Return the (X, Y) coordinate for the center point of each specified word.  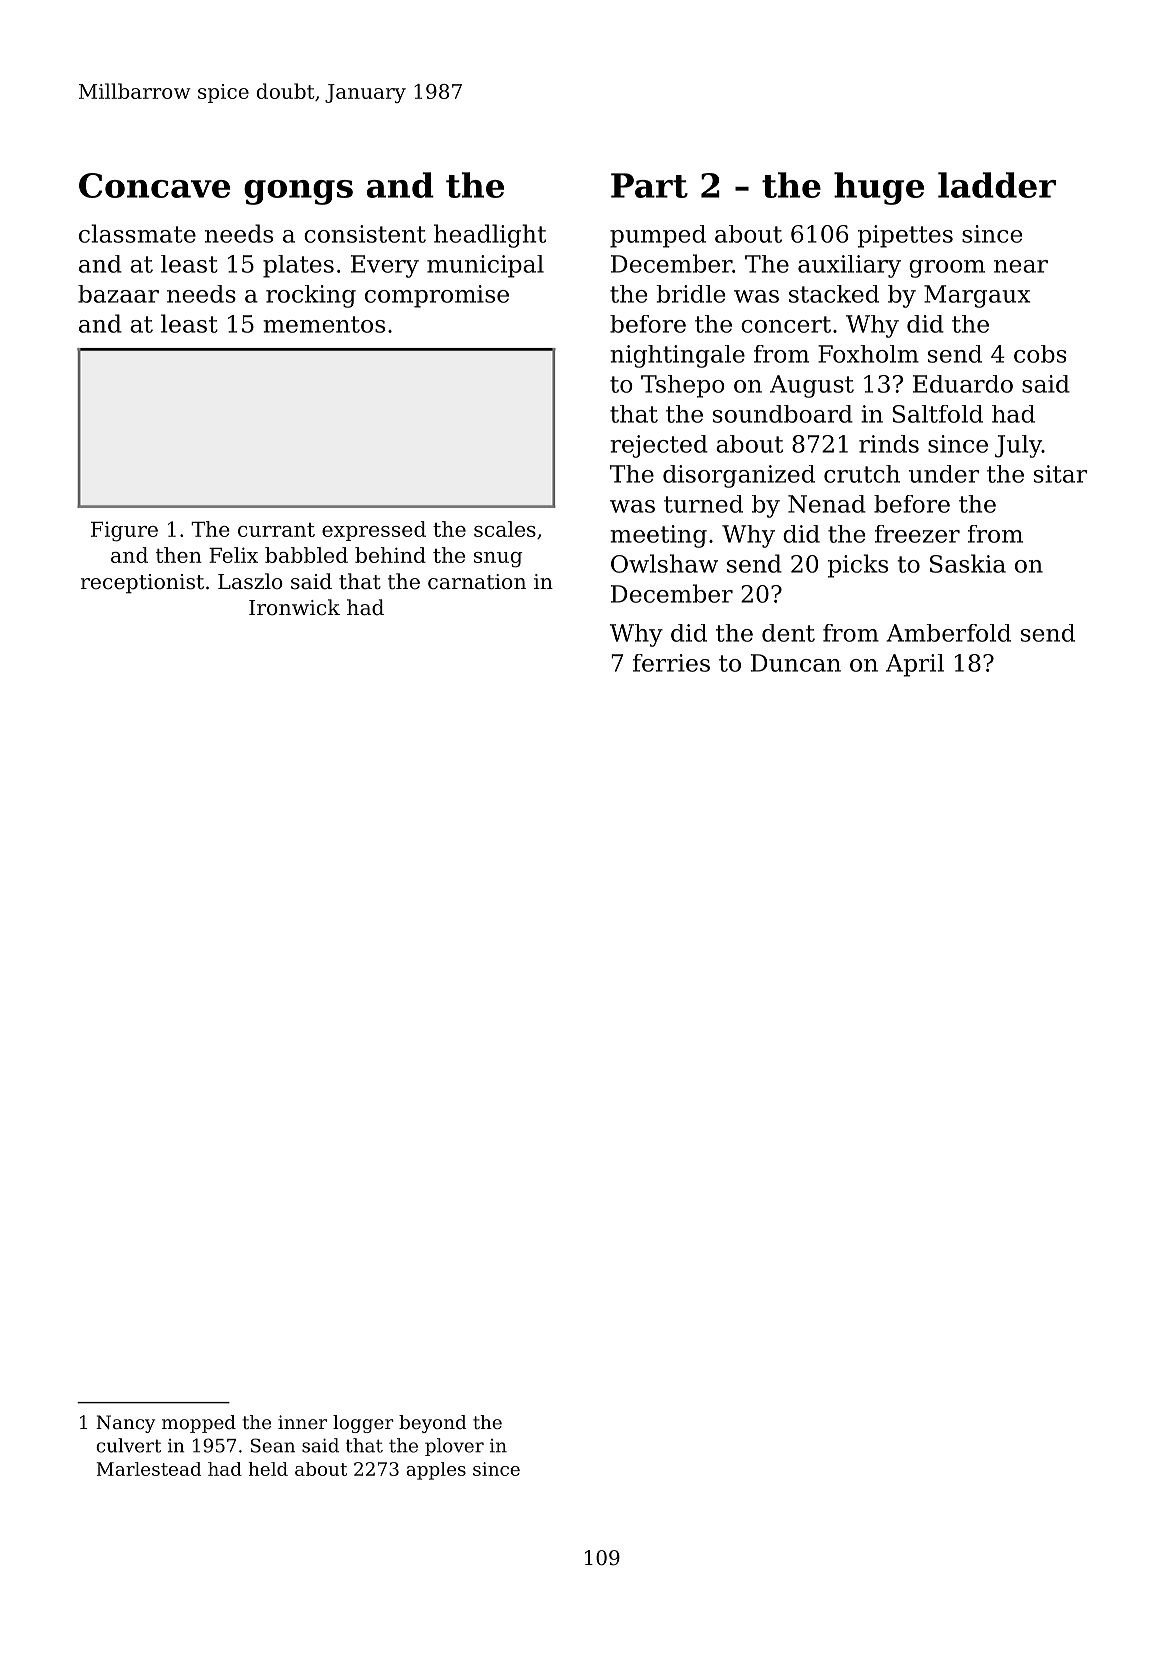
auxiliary (849, 266)
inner (302, 1422)
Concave (154, 185)
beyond (432, 1424)
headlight (490, 236)
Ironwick (294, 607)
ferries (671, 663)
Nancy (125, 1424)
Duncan (796, 663)
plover (454, 1447)
